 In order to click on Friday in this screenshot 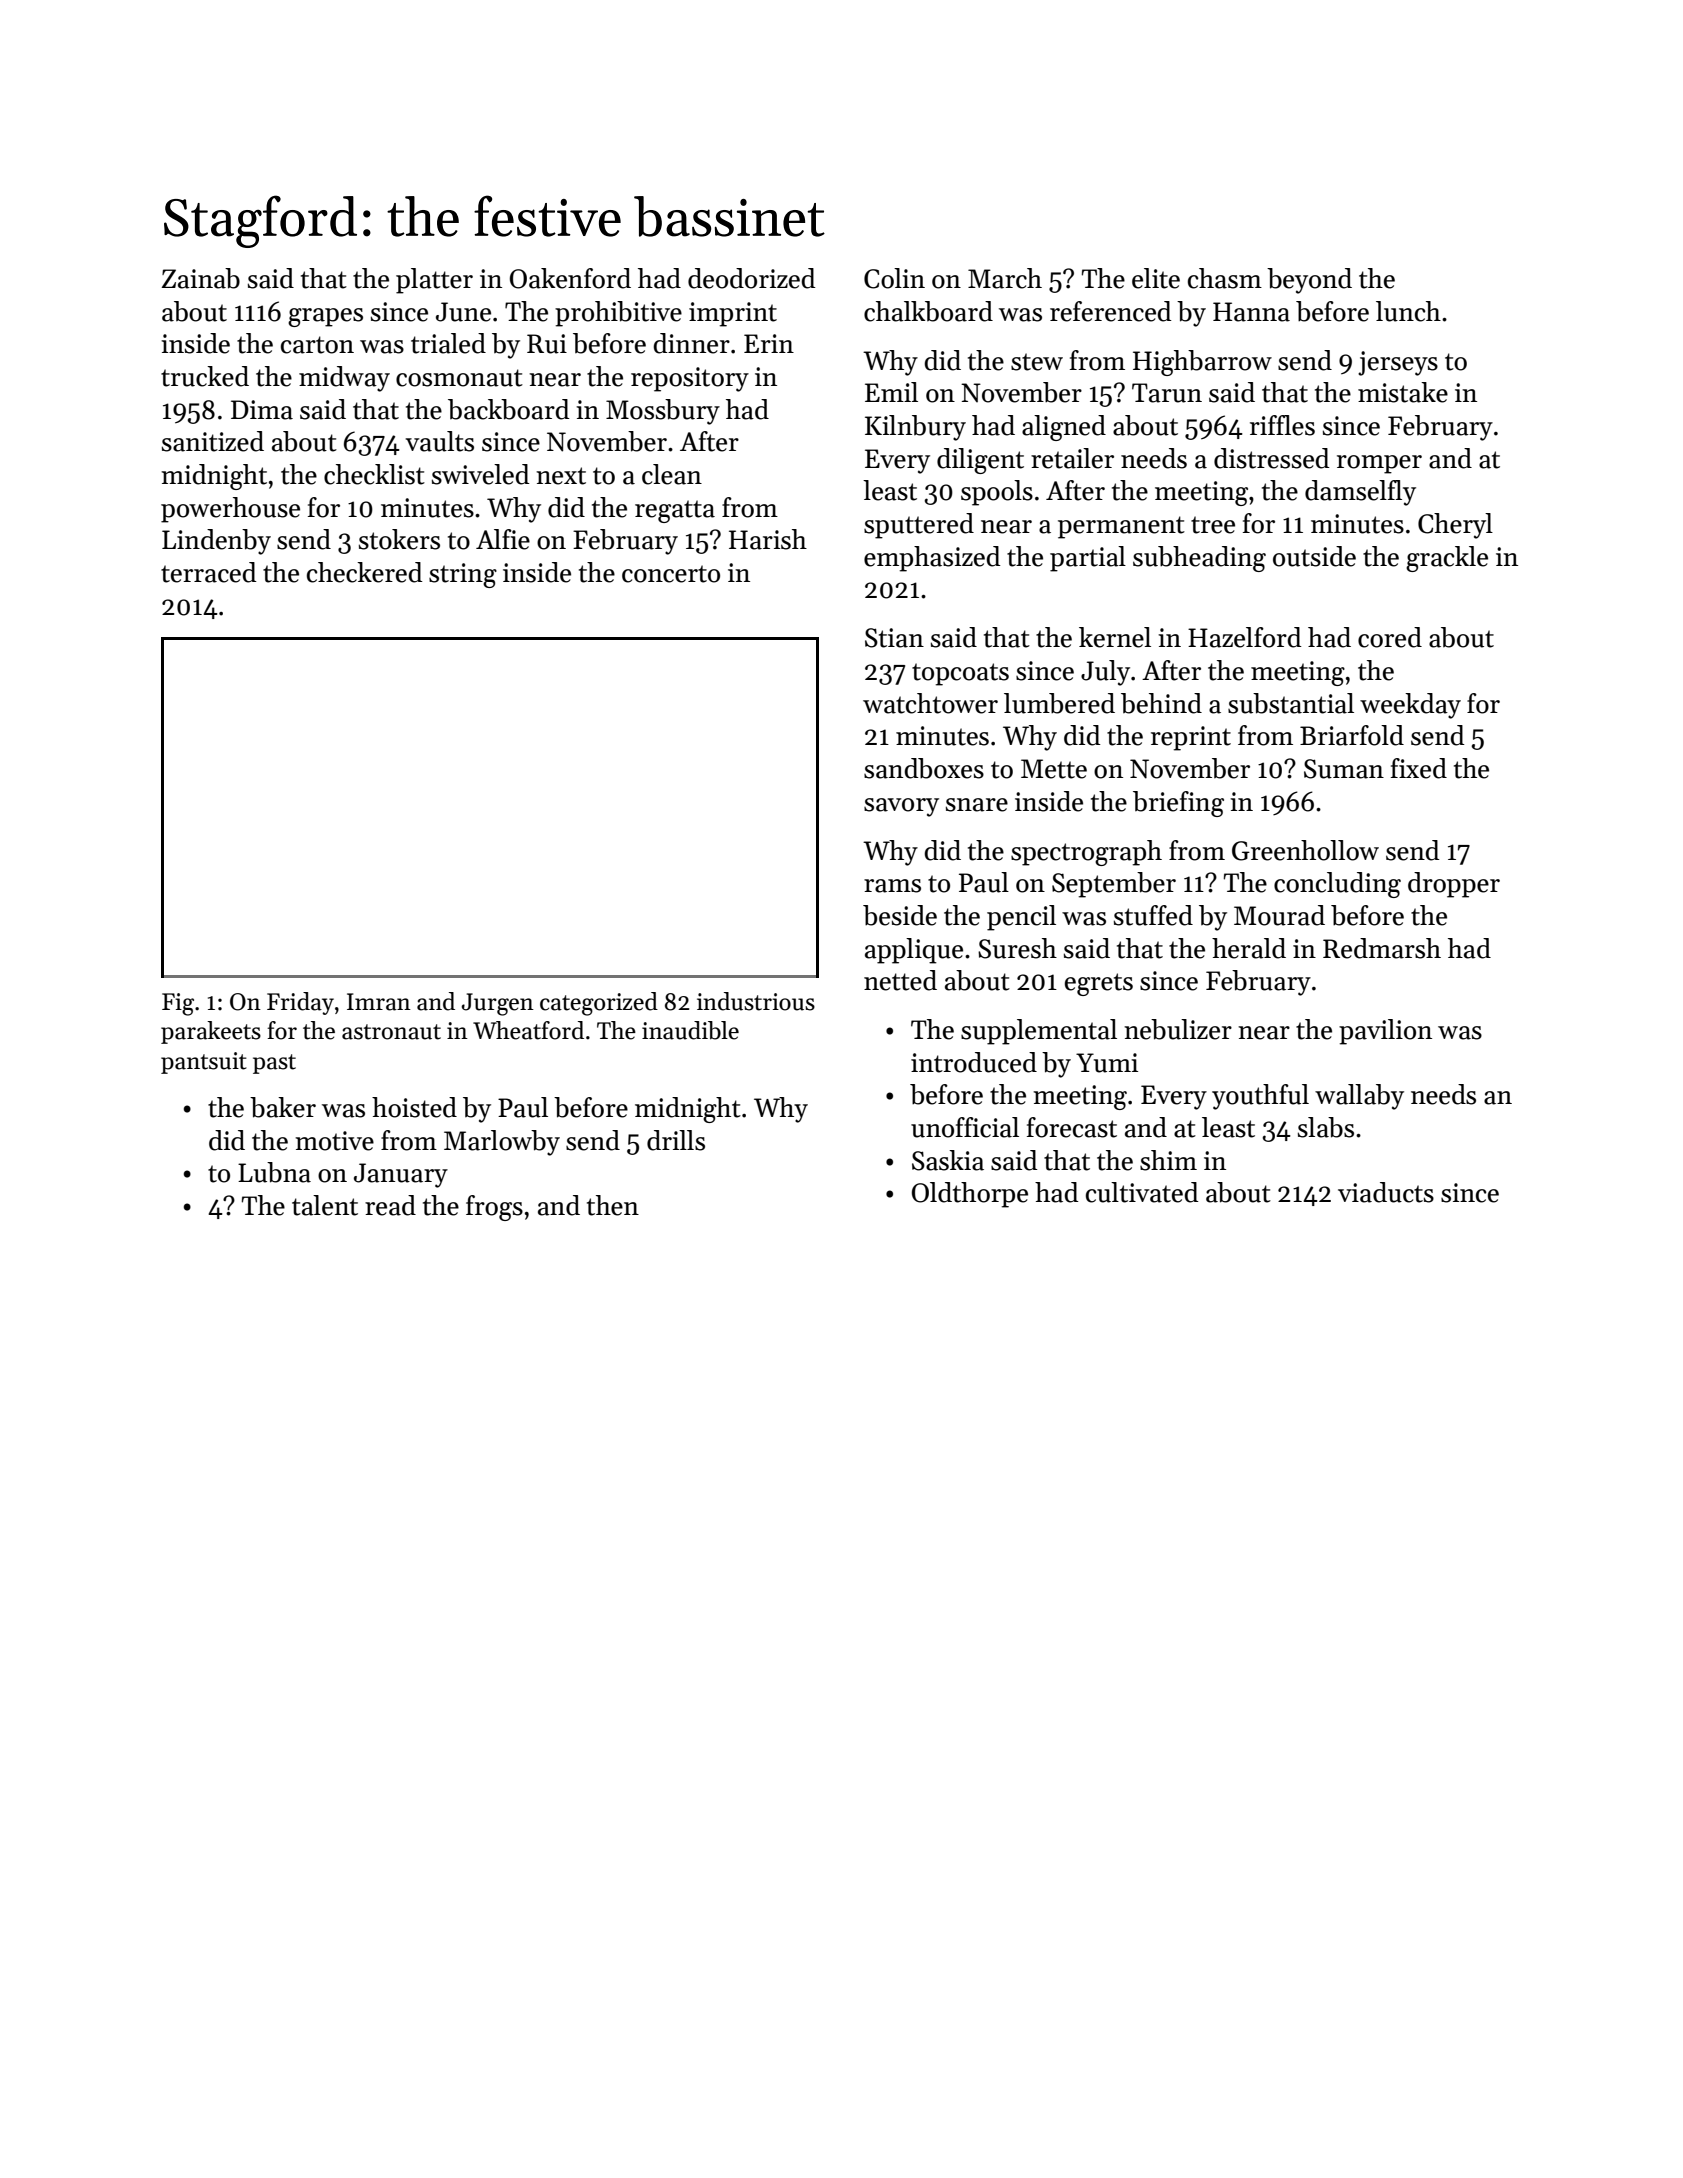, I will do `click(300, 1003)`.
